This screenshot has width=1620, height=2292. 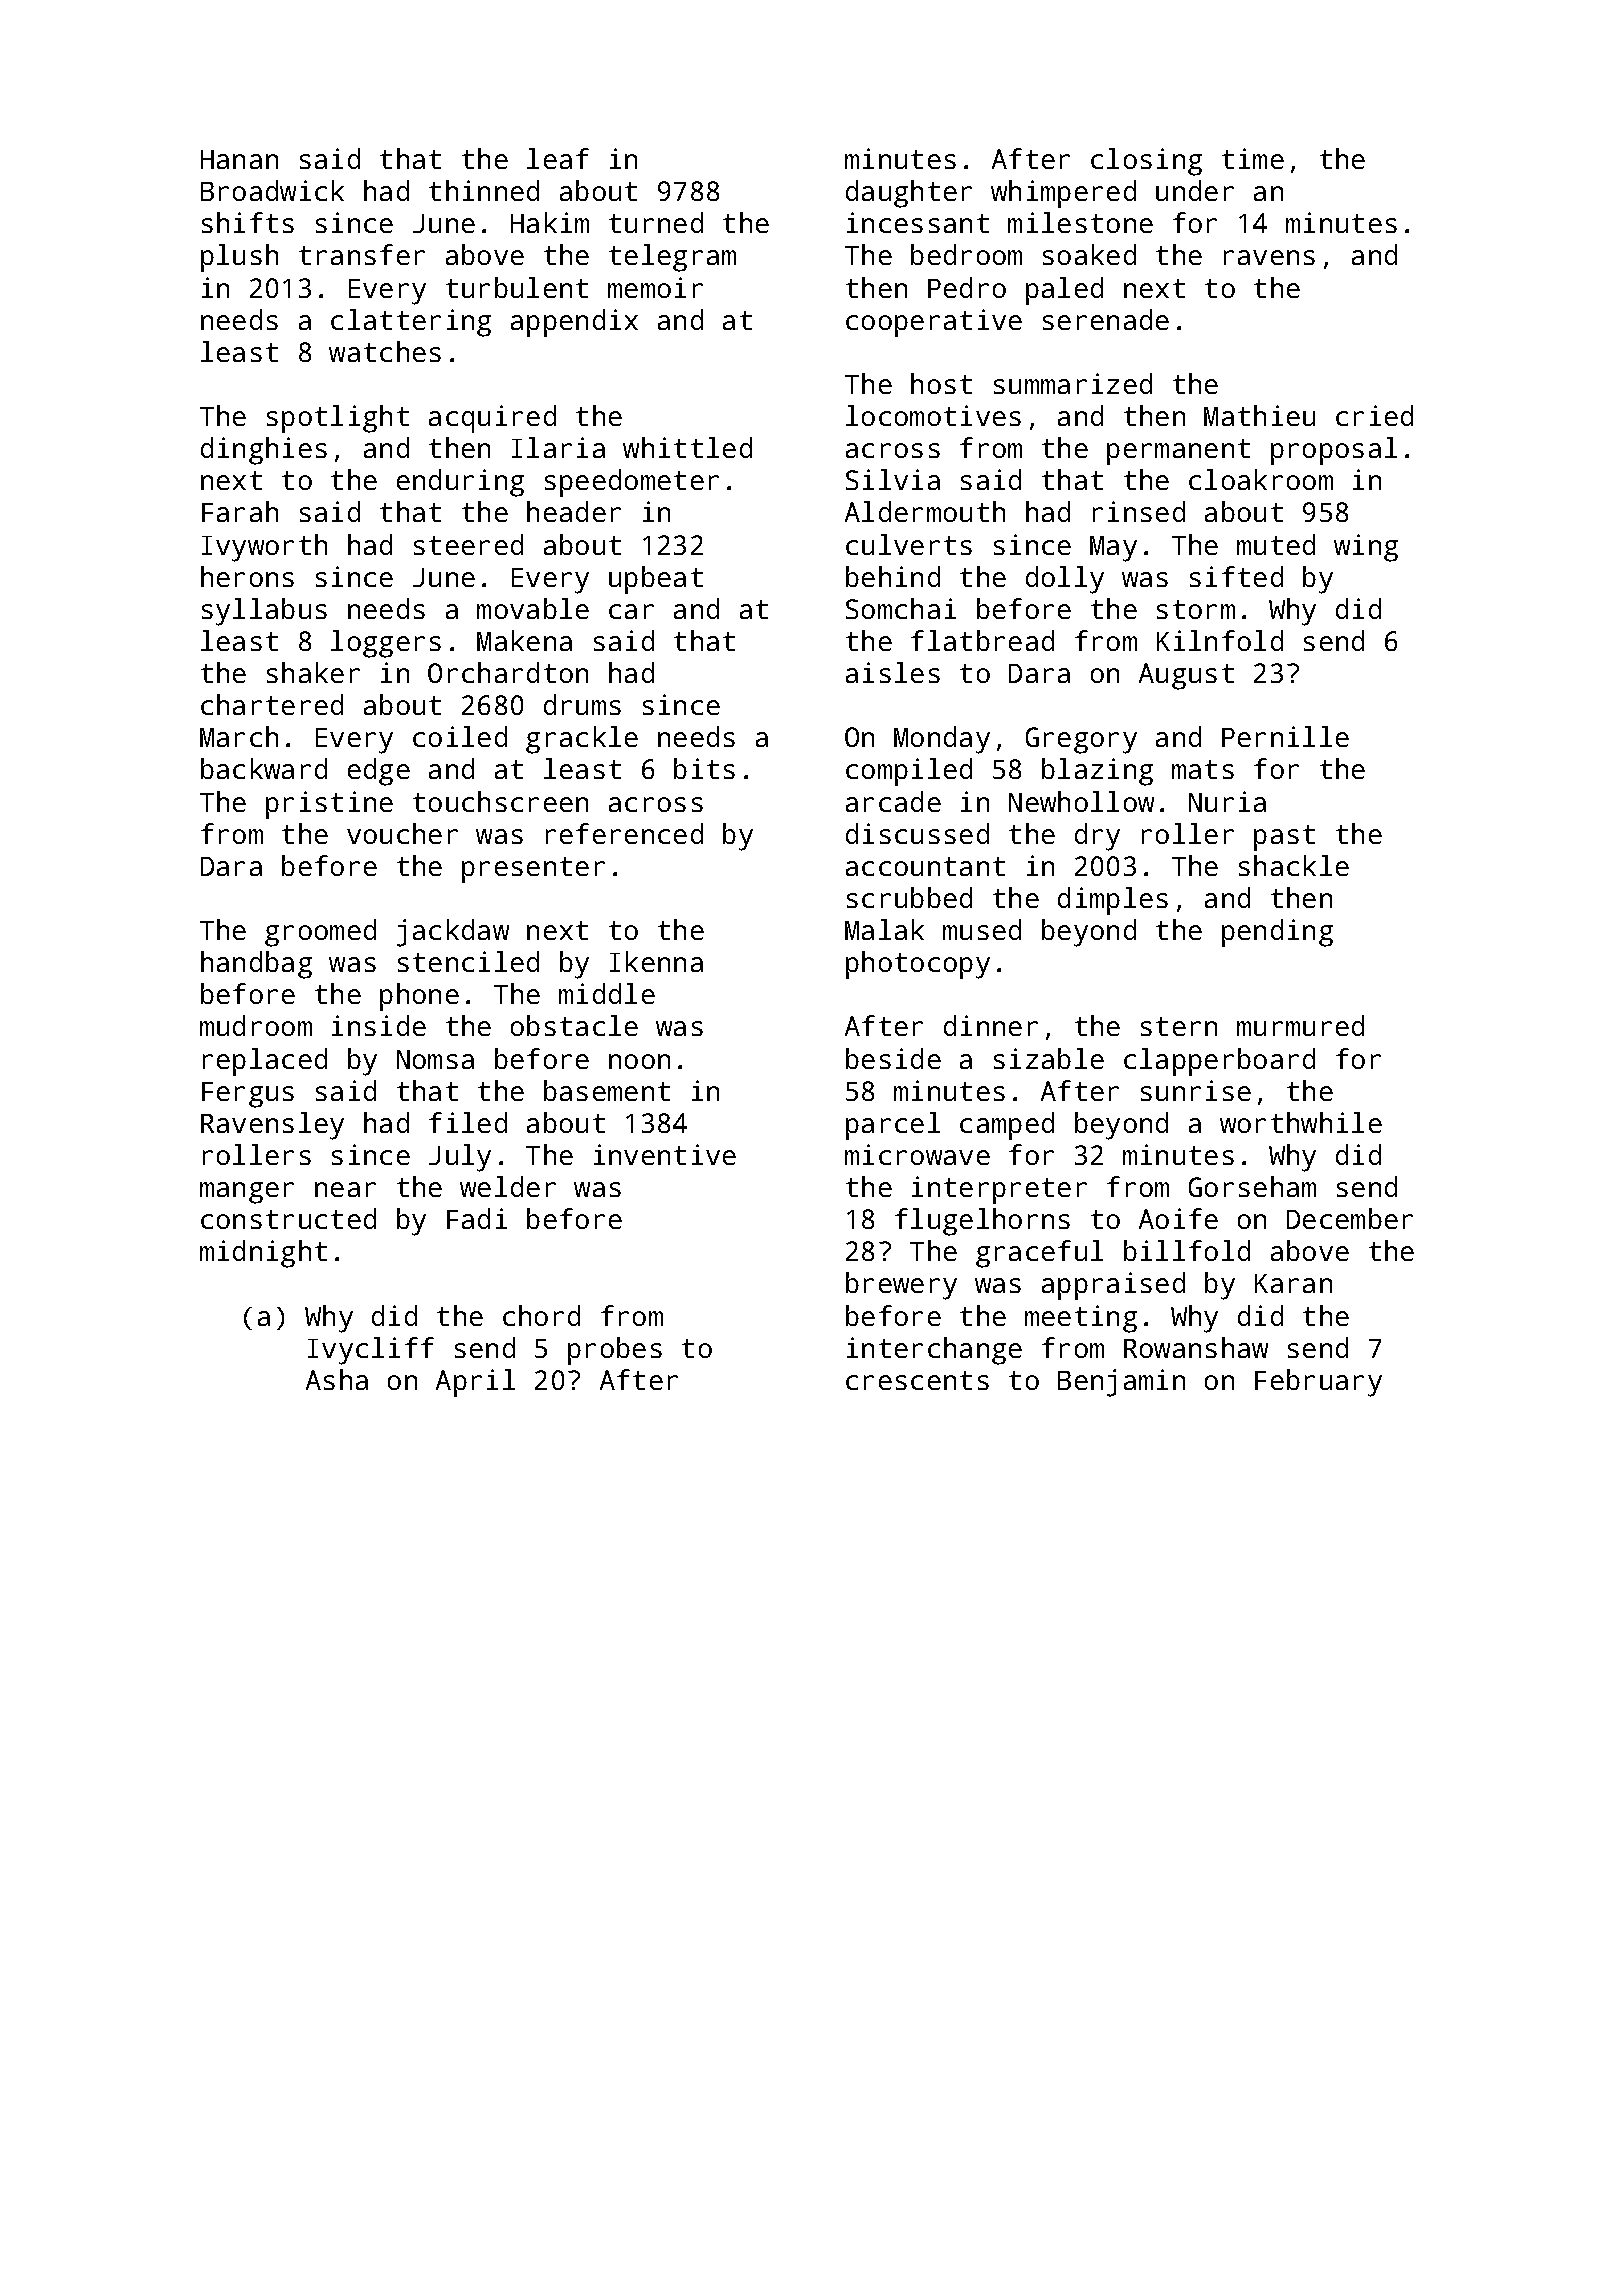 I want to click on handbag, so click(x=256, y=965).
